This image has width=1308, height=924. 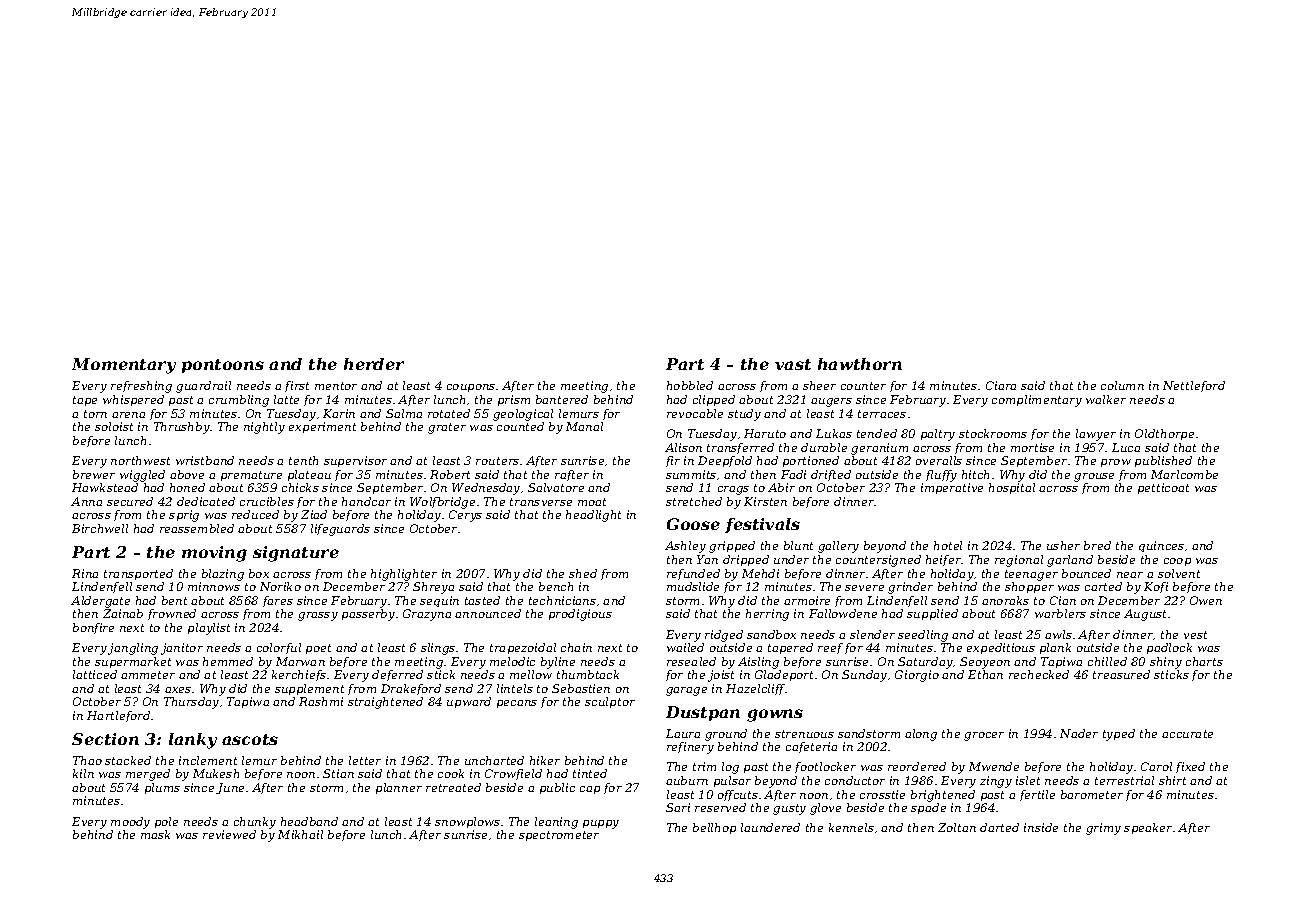 What do you see at coordinates (559, 836) in the image?
I see `spectrometer` at bounding box center [559, 836].
